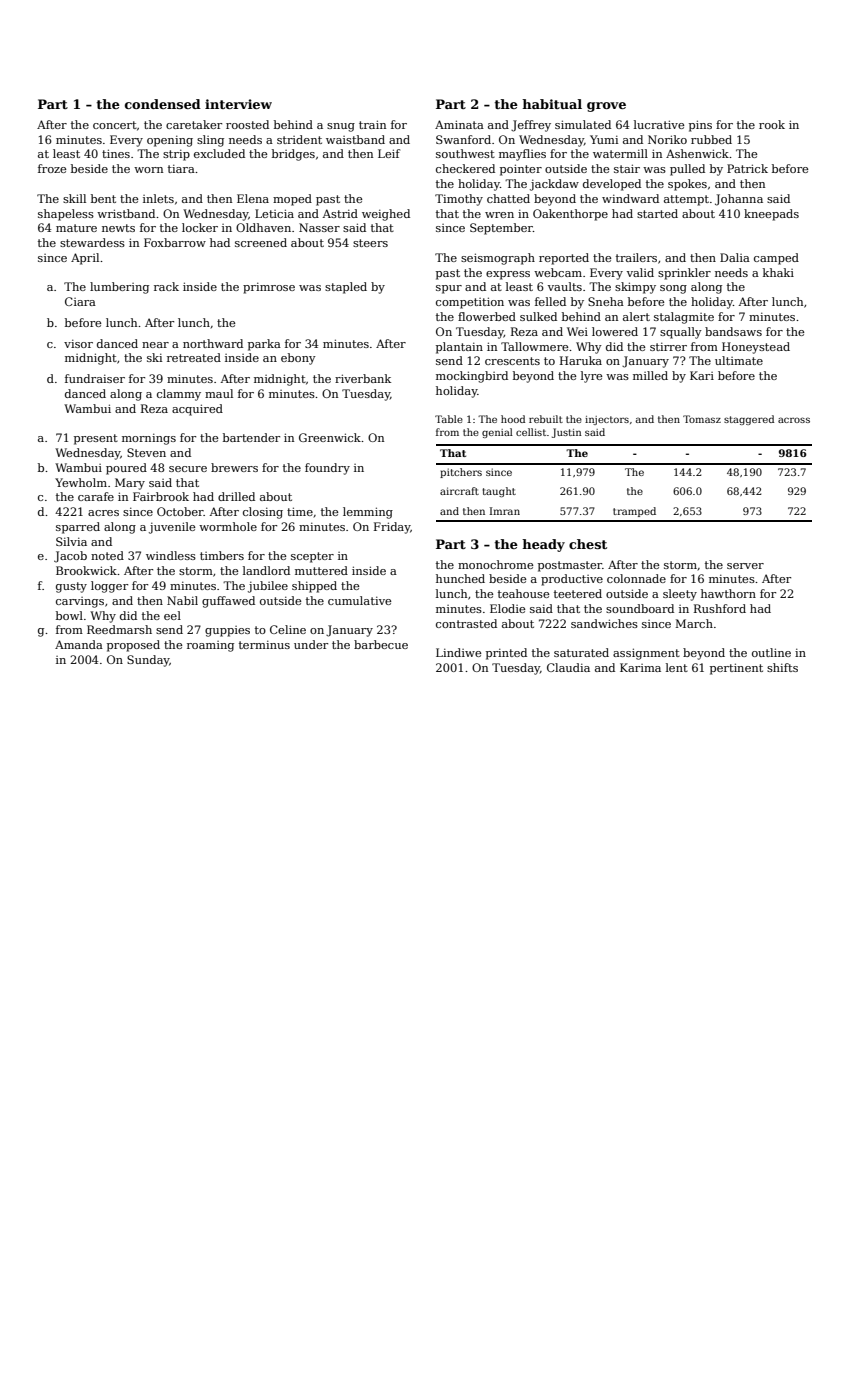 The width and height of the page is (849, 1400). I want to click on September, so click(501, 229).
